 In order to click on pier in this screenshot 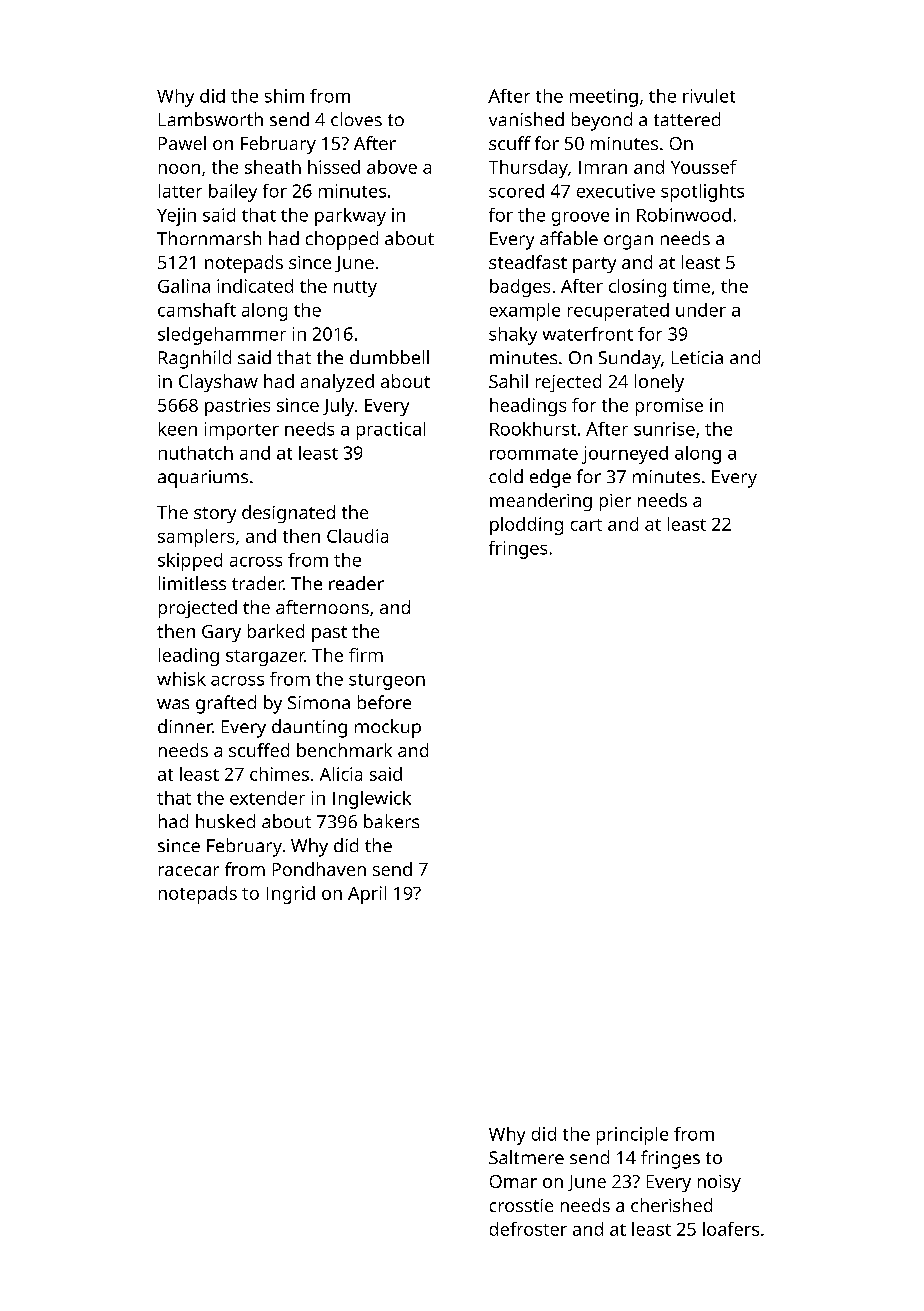, I will do `click(615, 502)`.
